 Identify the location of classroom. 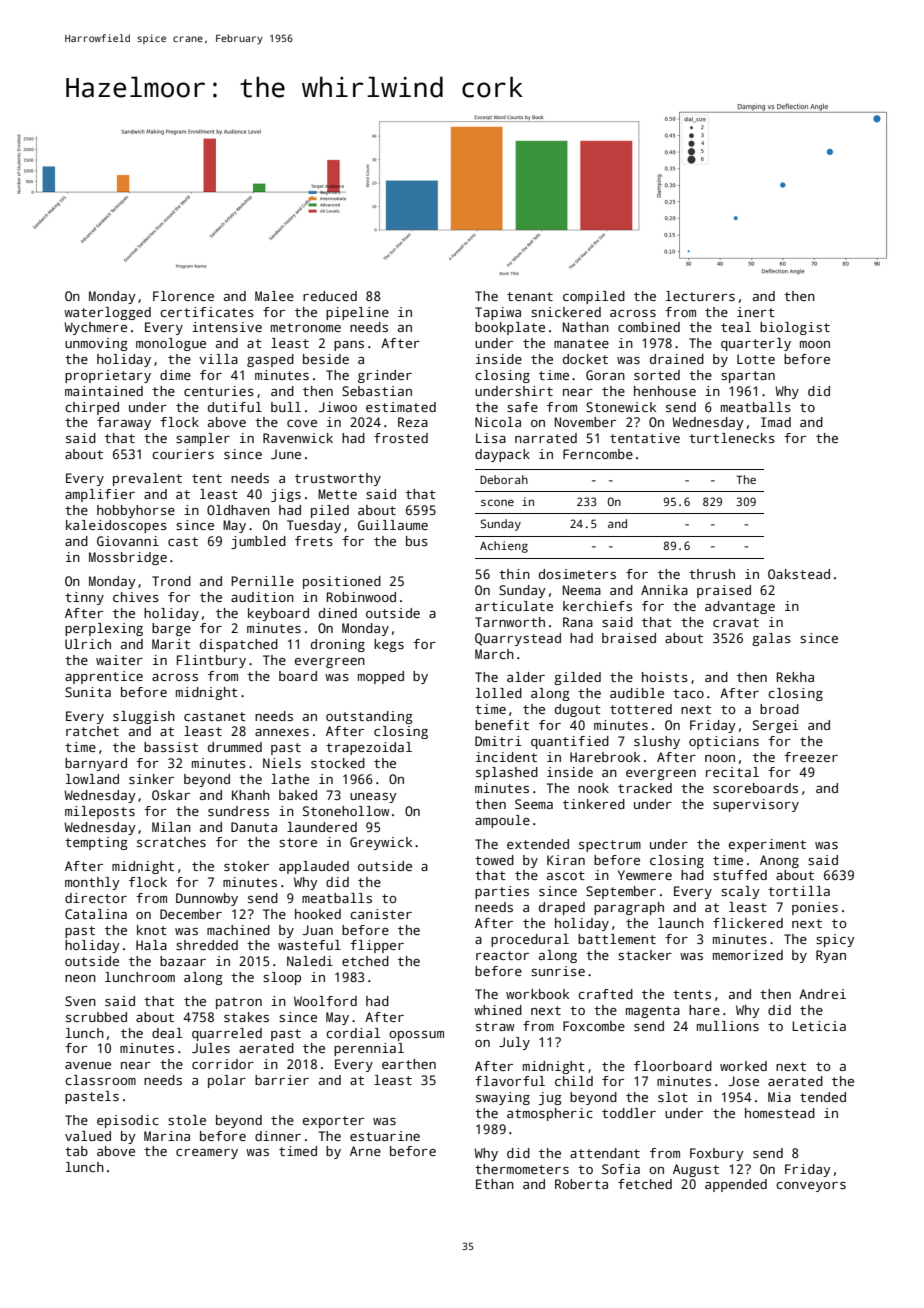
(100, 1080).
